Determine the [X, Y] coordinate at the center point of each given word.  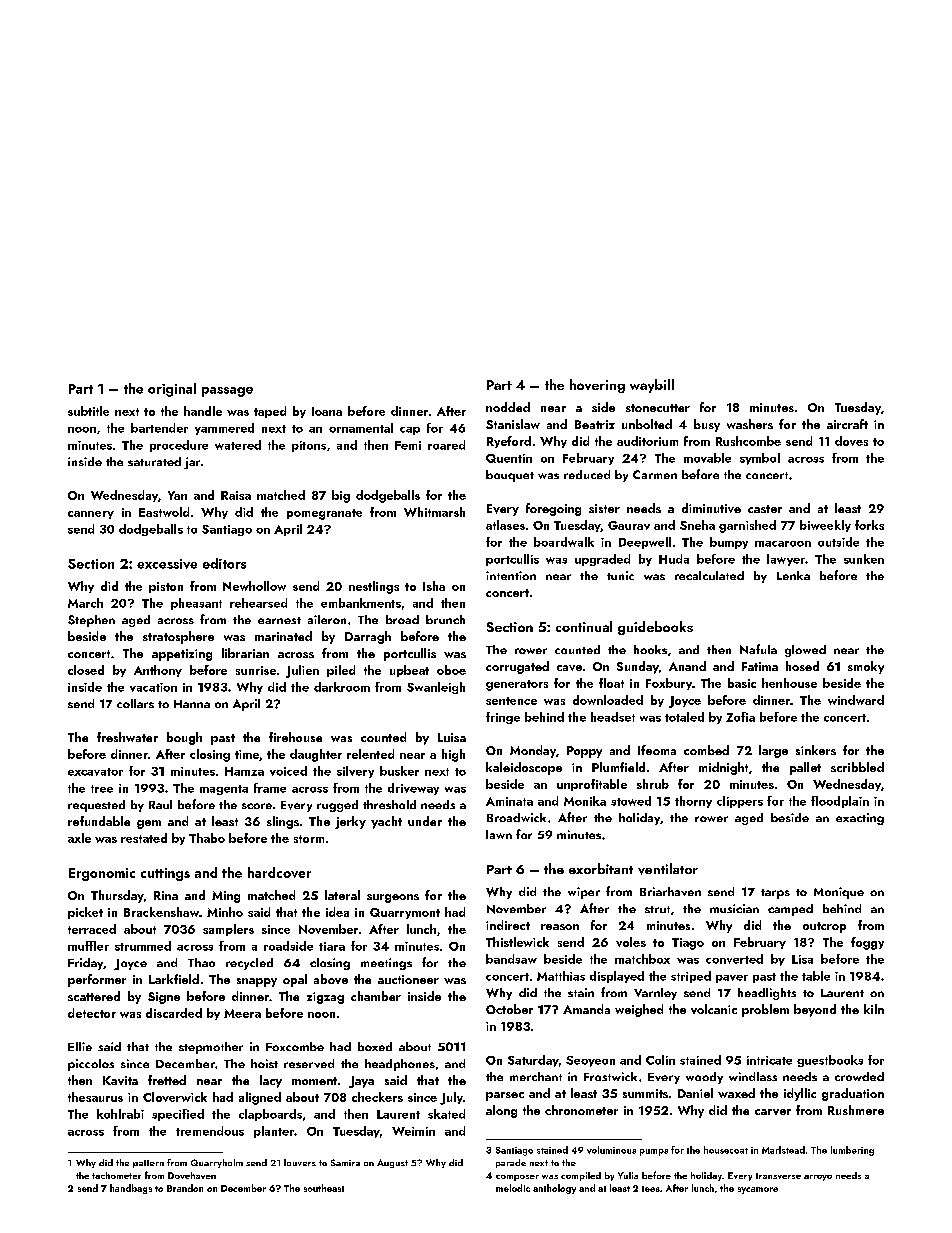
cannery [91, 515]
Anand [687, 666]
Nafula [758, 649]
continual [584, 626]
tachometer [116, 1175]
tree [102, 789]
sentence [511, 701]
